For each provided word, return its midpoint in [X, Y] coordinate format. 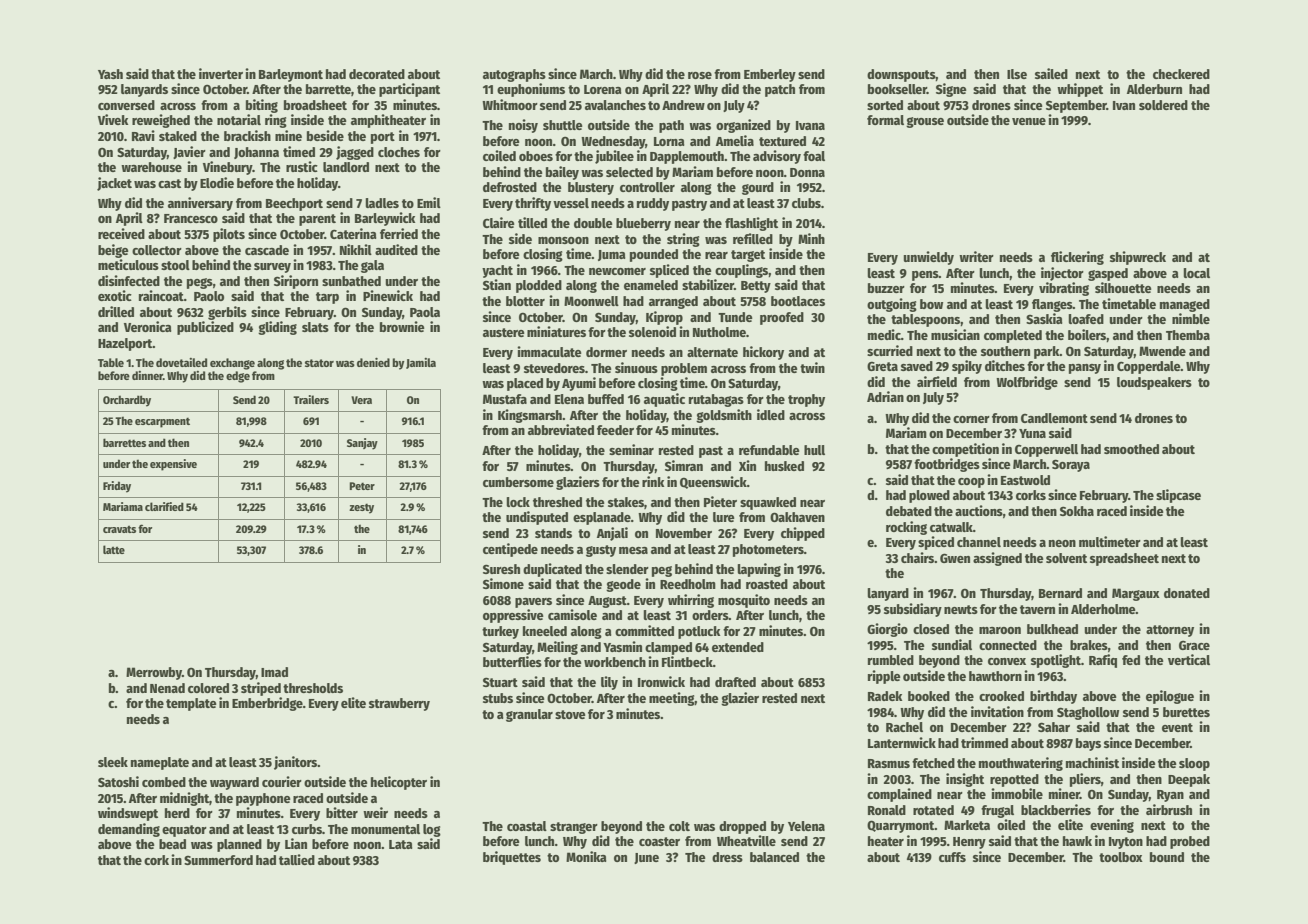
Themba [1188, 335]
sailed [1051, 73]
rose [700, 75]
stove [570, 714]
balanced [774, 857]
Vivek [113, 119]
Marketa [967, 825]
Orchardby [127, 401]
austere [504, 332]
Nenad [167, 688]
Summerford [218, 860]
